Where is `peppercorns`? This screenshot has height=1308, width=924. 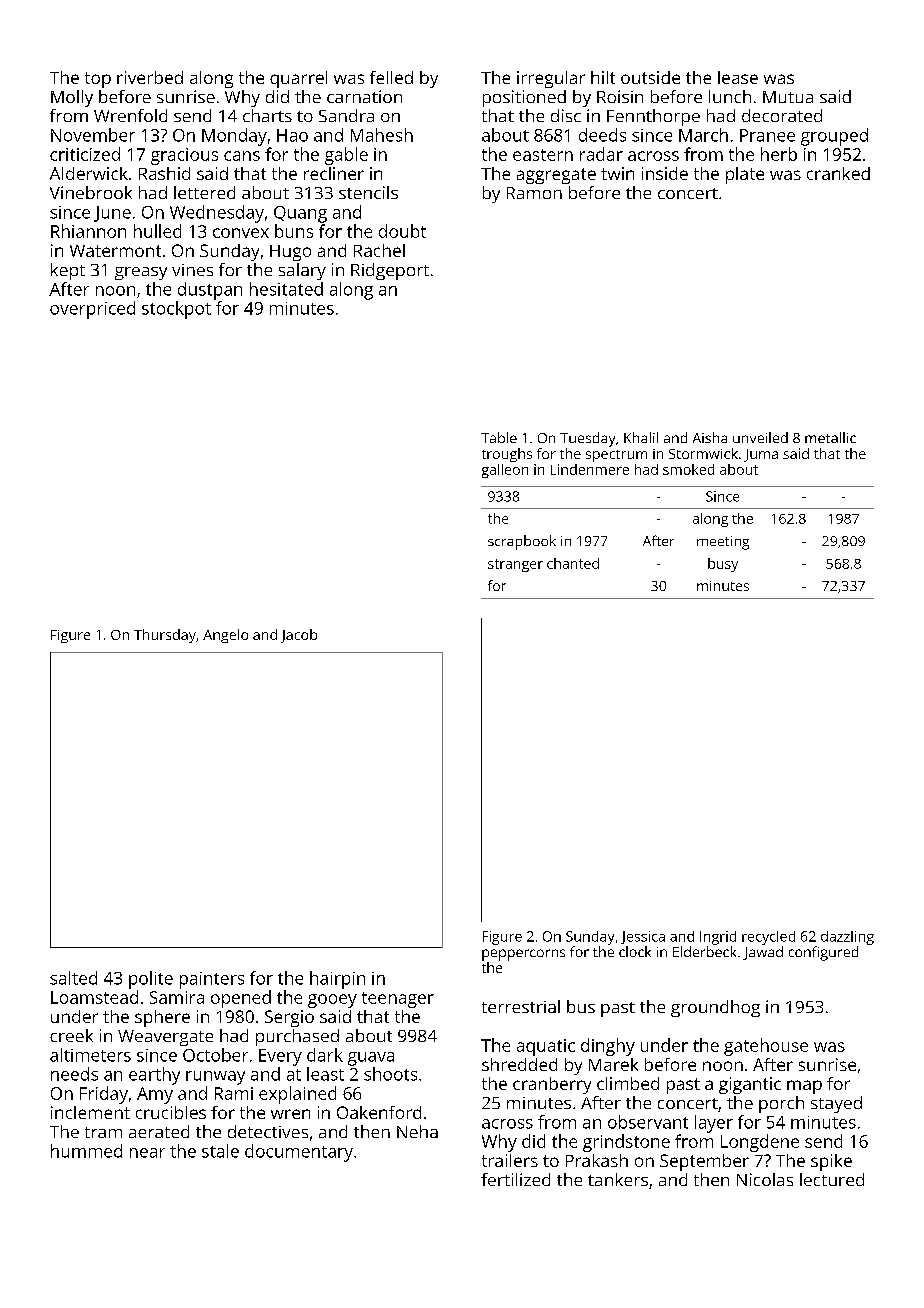
peppercorns is located at coordinates (523, 955).
